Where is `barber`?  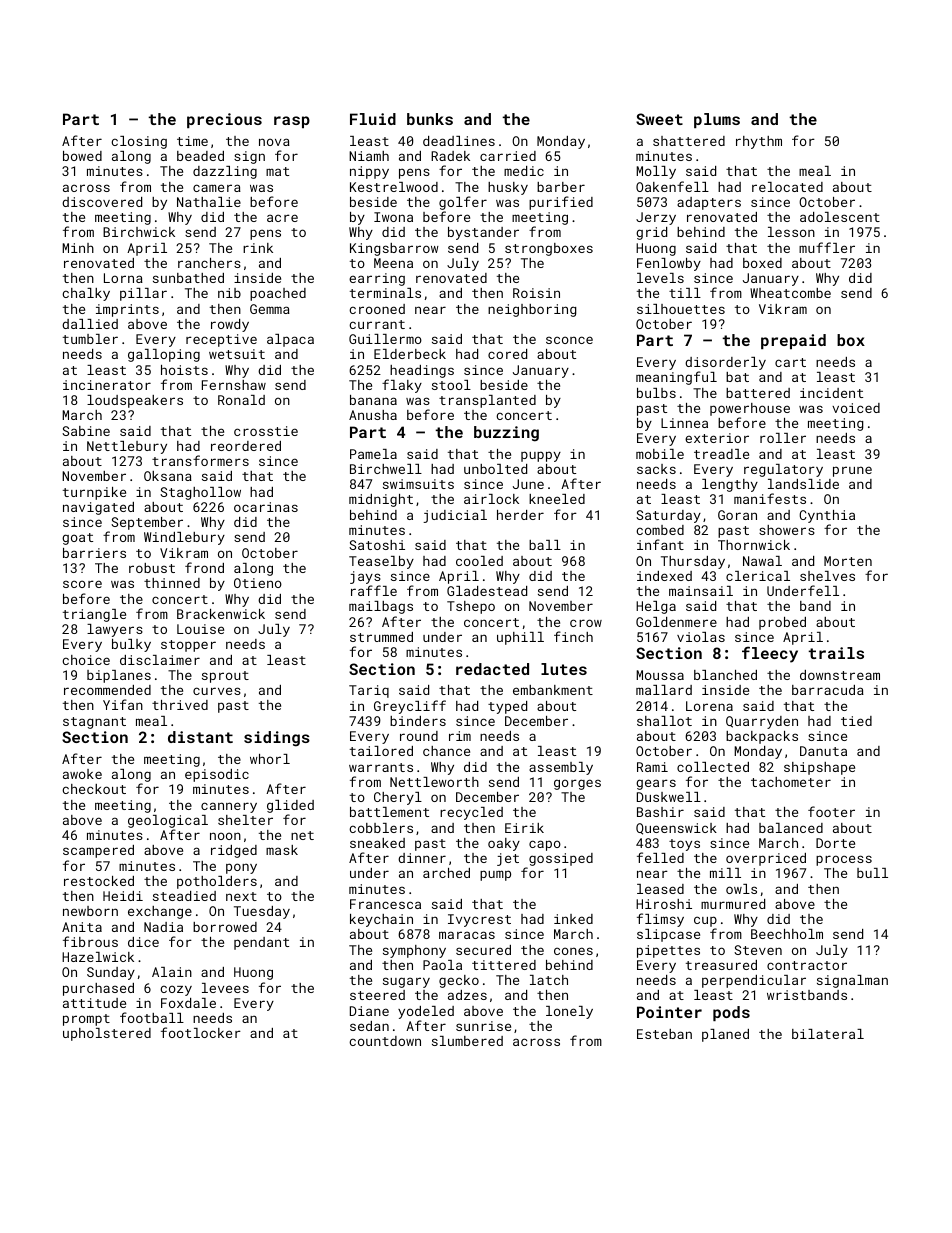 barber is located at coordinates (561, 187).
